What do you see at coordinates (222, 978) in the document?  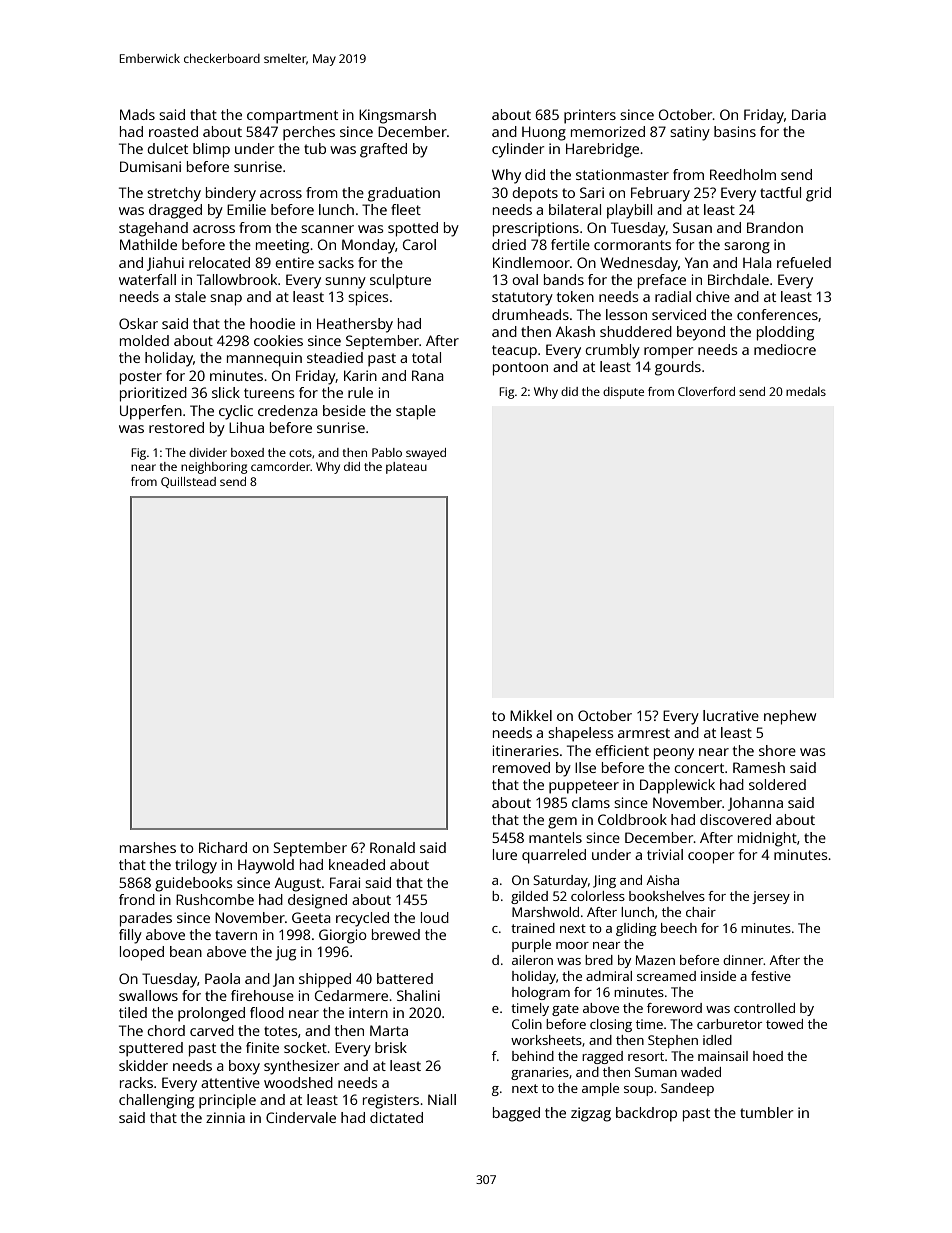 I see `Paola` at bounding box center [222, 978].
